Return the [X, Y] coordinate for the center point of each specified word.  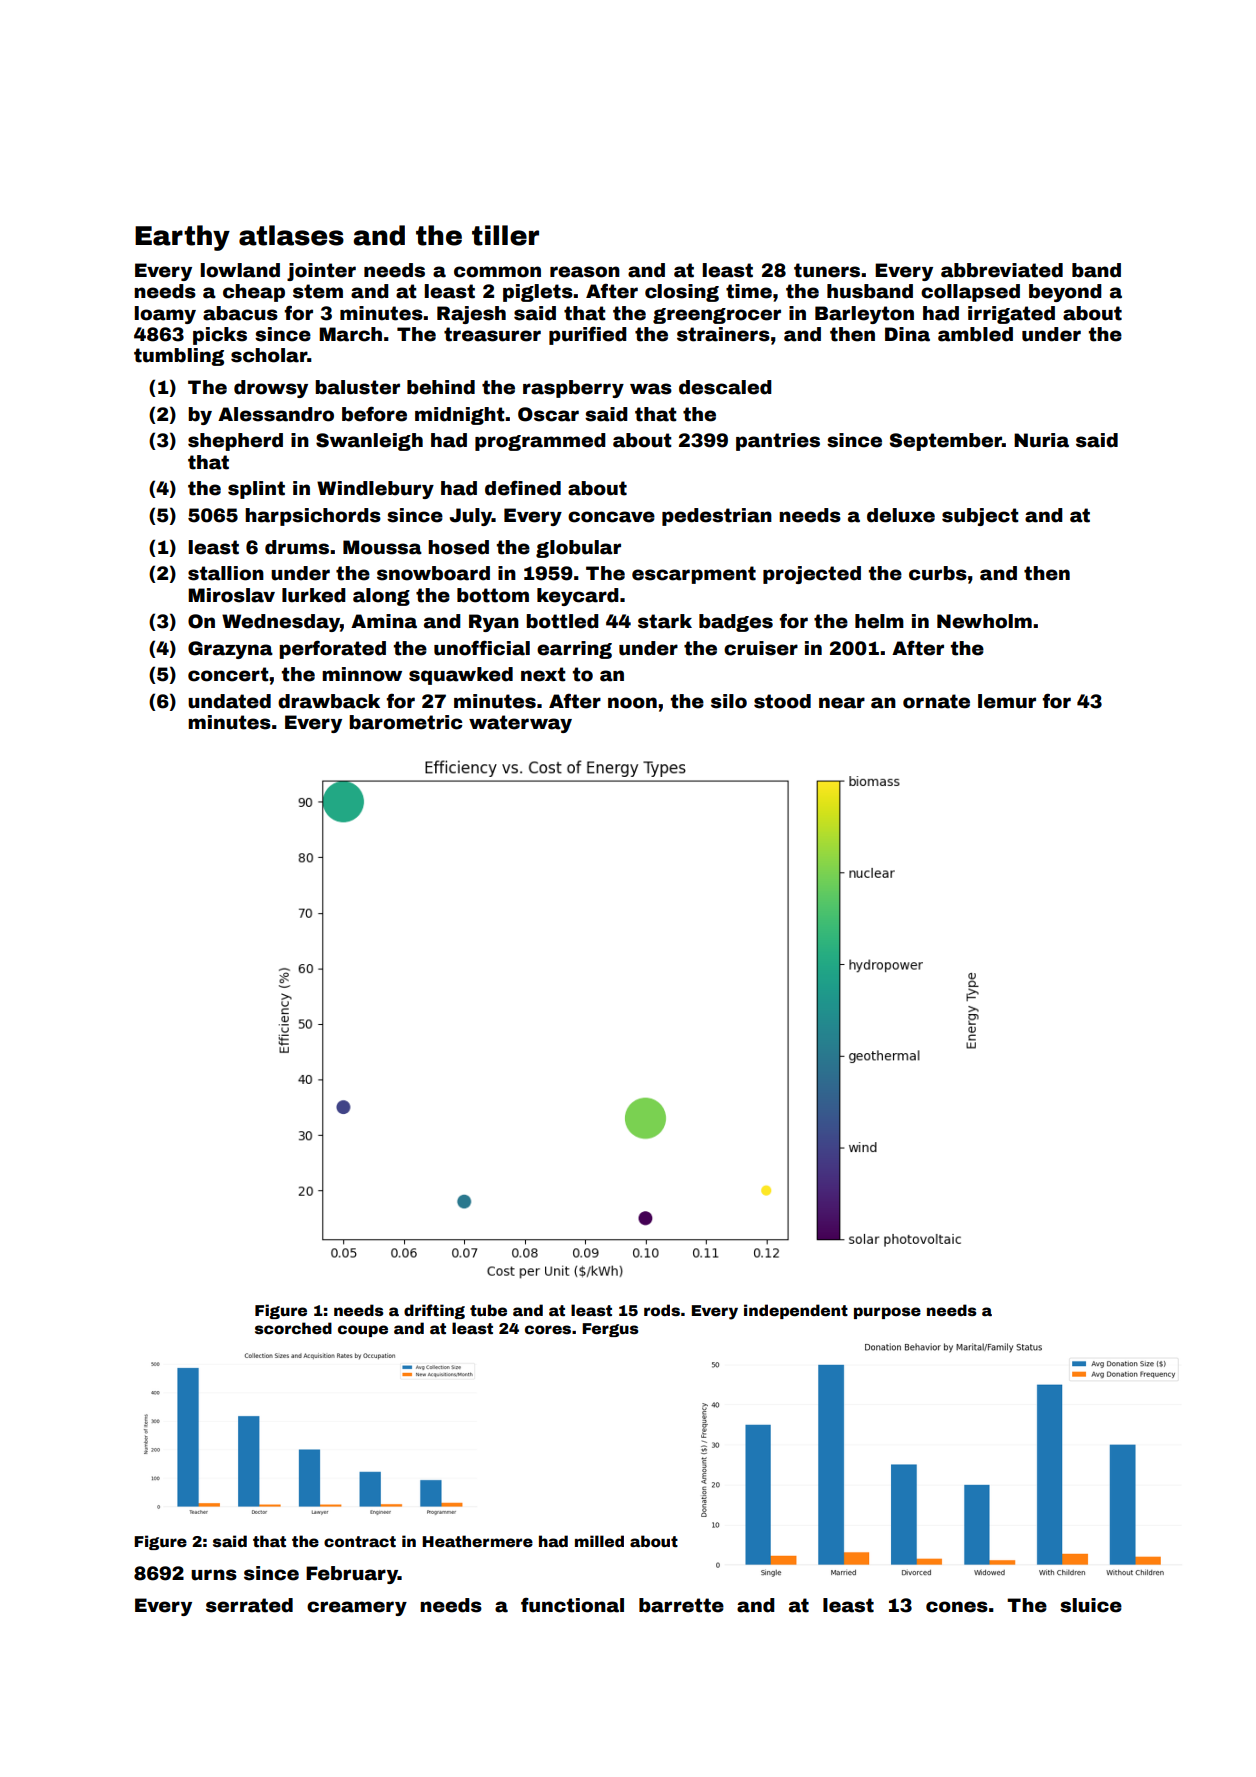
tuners [827, 270]
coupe [363, 1331]
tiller [505, 235]
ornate [936, 701]
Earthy [182, 238]
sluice [1091, 1605]
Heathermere [477, 1541]
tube [488, 1310]
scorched [293, 1328]
